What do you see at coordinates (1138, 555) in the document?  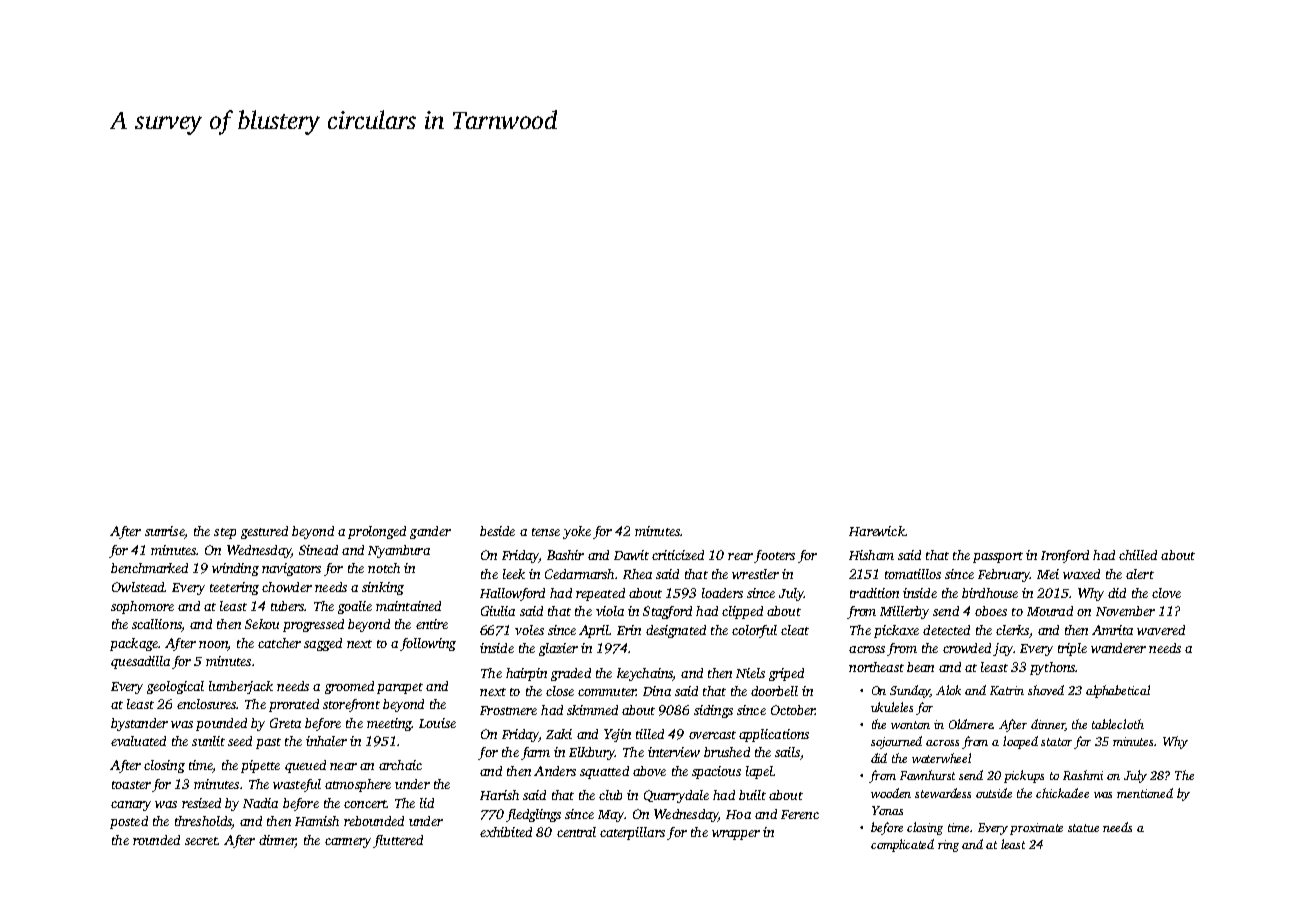 I see `chilled` at bounding box center [1138, 555].
